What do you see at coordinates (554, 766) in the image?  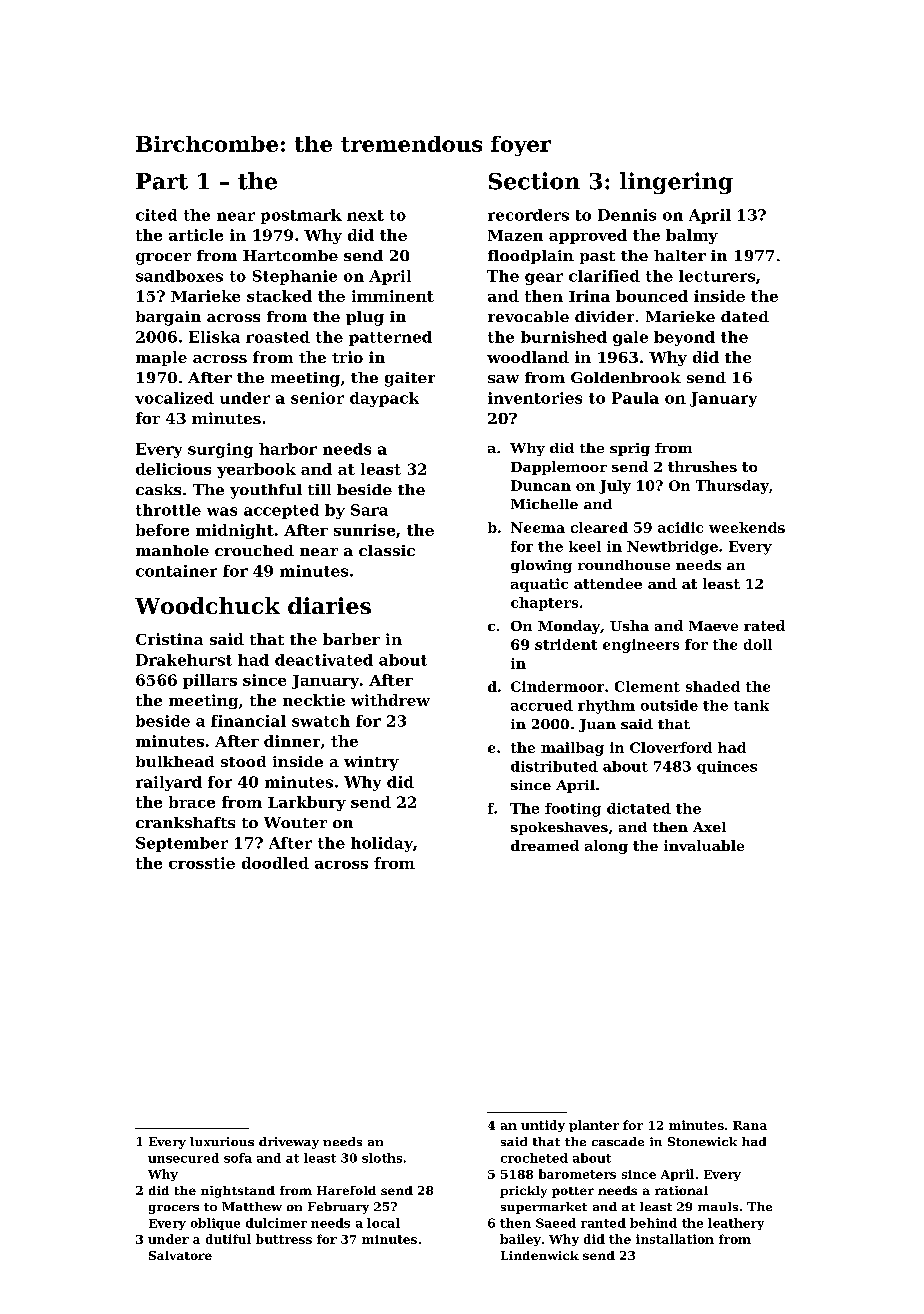 I see `distributed` at bounding box center [554, 766].
